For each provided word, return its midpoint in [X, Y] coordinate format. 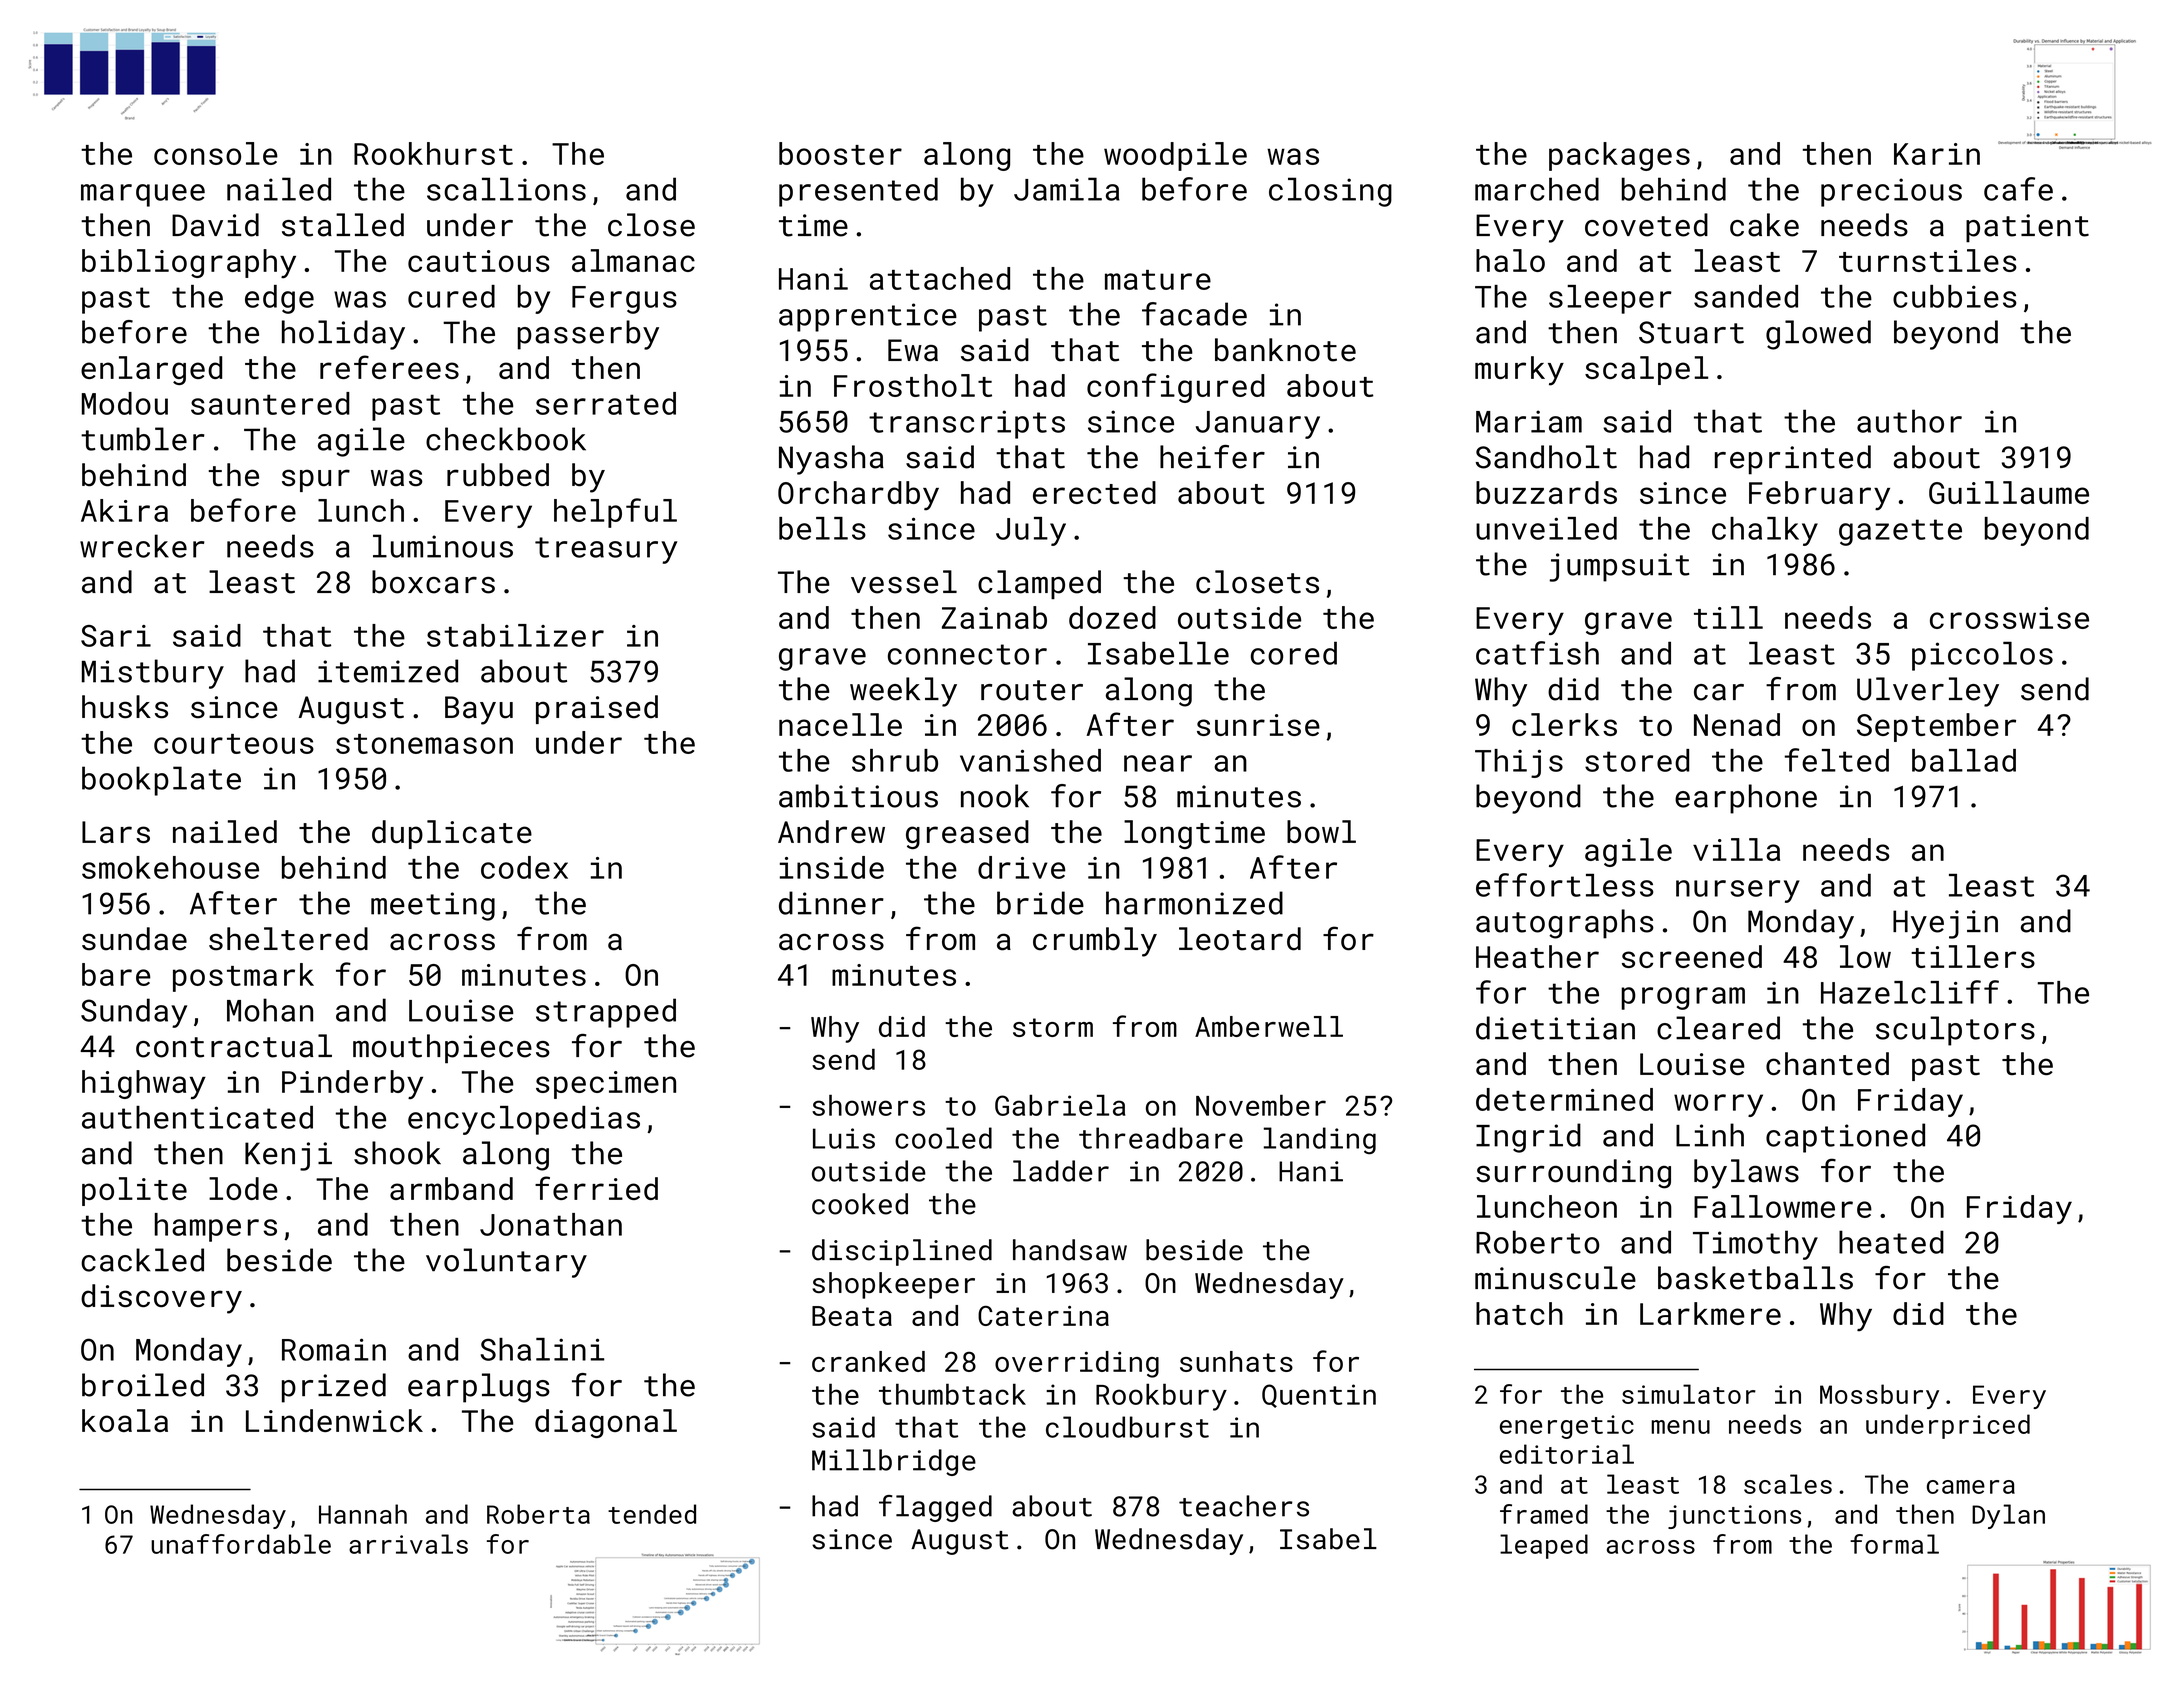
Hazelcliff [1910, 992]
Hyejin [1945, 924]
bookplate [161, 781]
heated [1891, 1242]
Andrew [831, 831]
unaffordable [241, 1544]
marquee [143, 195]
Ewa [913, 350]
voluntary [506, 1263]
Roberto [1538, 1242]
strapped [606, 1013]
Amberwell [1269, 1026]
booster [840, 153]
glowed [1818, 335]
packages [1619, 156]
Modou [125, 403]
